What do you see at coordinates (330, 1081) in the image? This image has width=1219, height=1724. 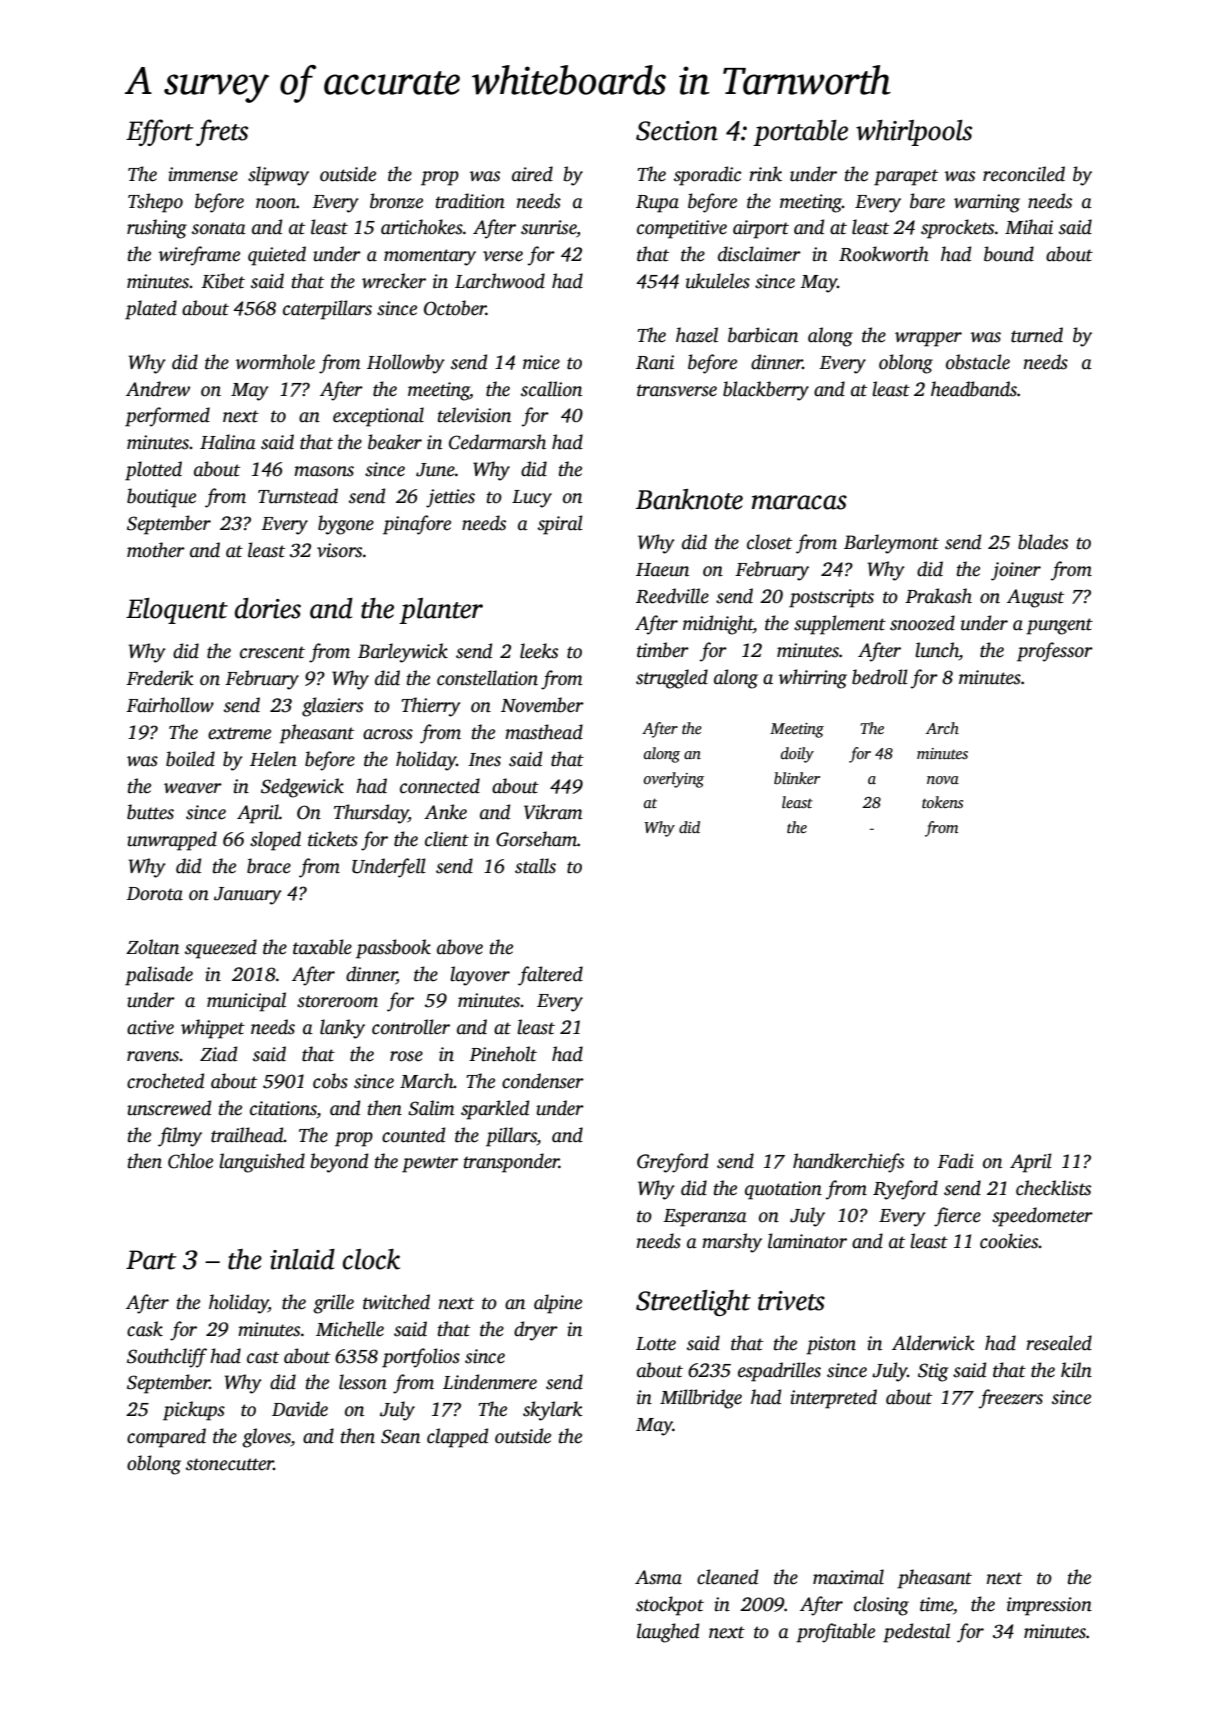 I see `cobs` at bounding box center [330, 1081].
